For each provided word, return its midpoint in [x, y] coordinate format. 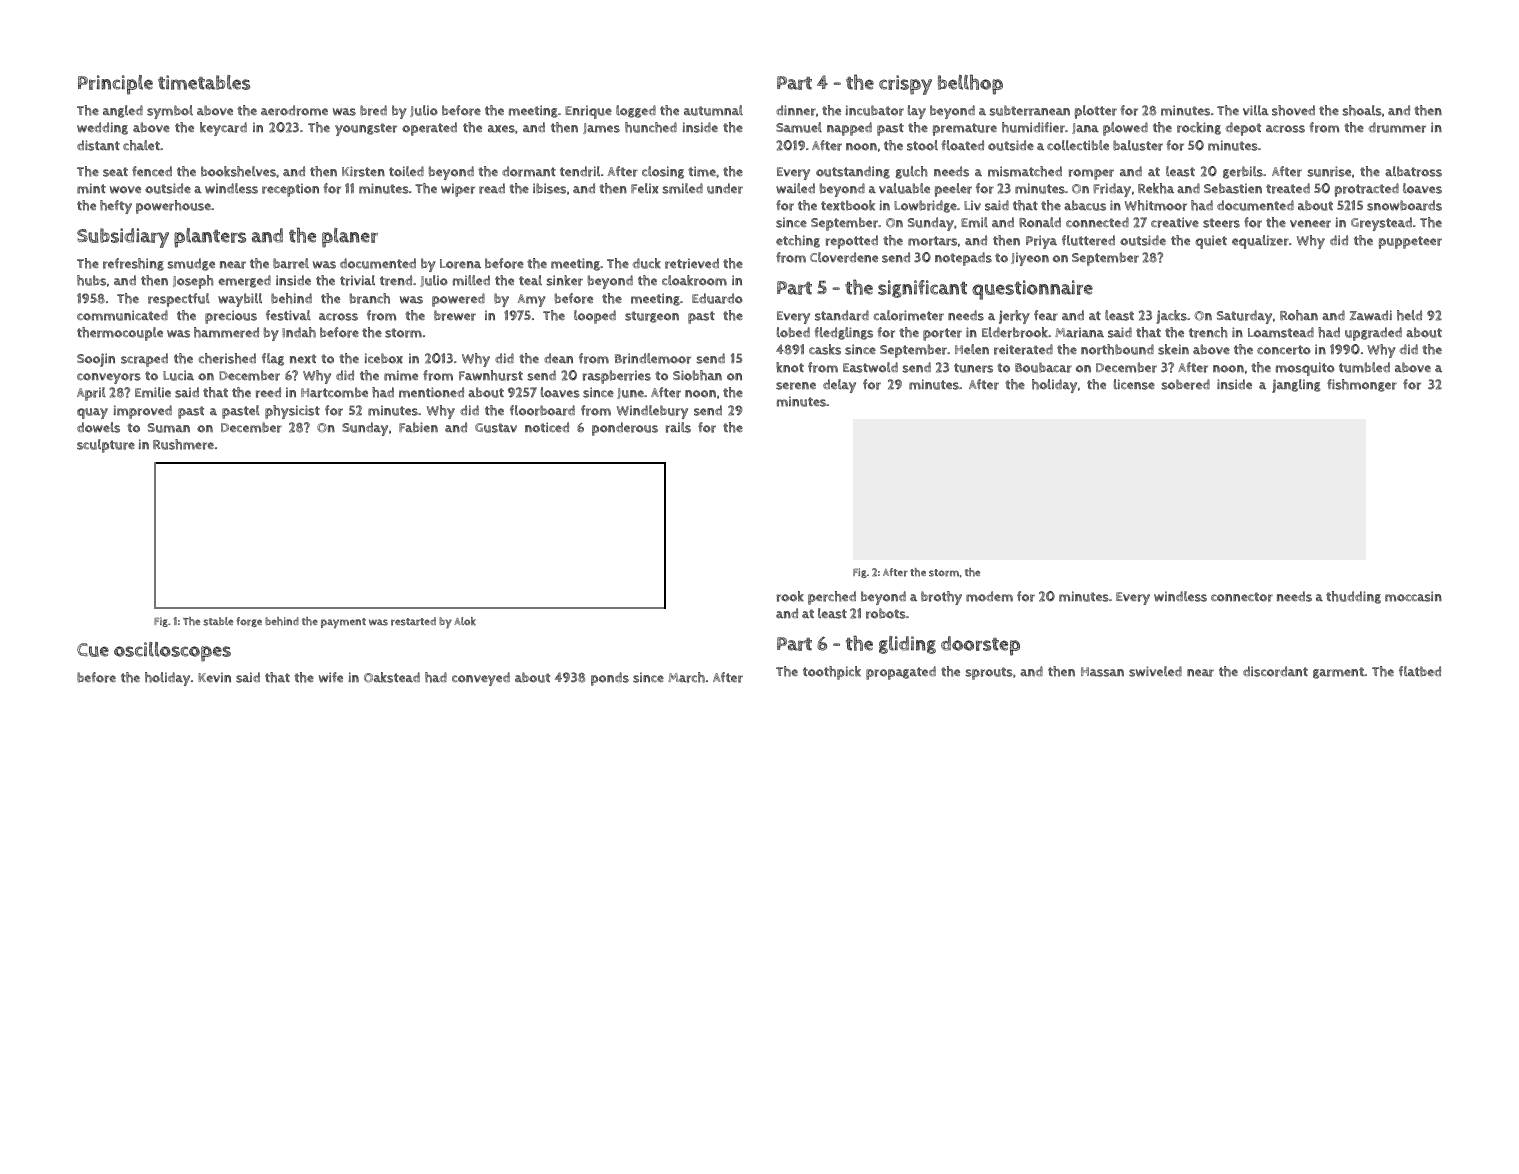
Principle [115, 85]
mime [401, 375]
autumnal [713, 110]
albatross [1413, 171]
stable [218, 621]
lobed [793, 332]
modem [989, 596]
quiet [1211, 242]
